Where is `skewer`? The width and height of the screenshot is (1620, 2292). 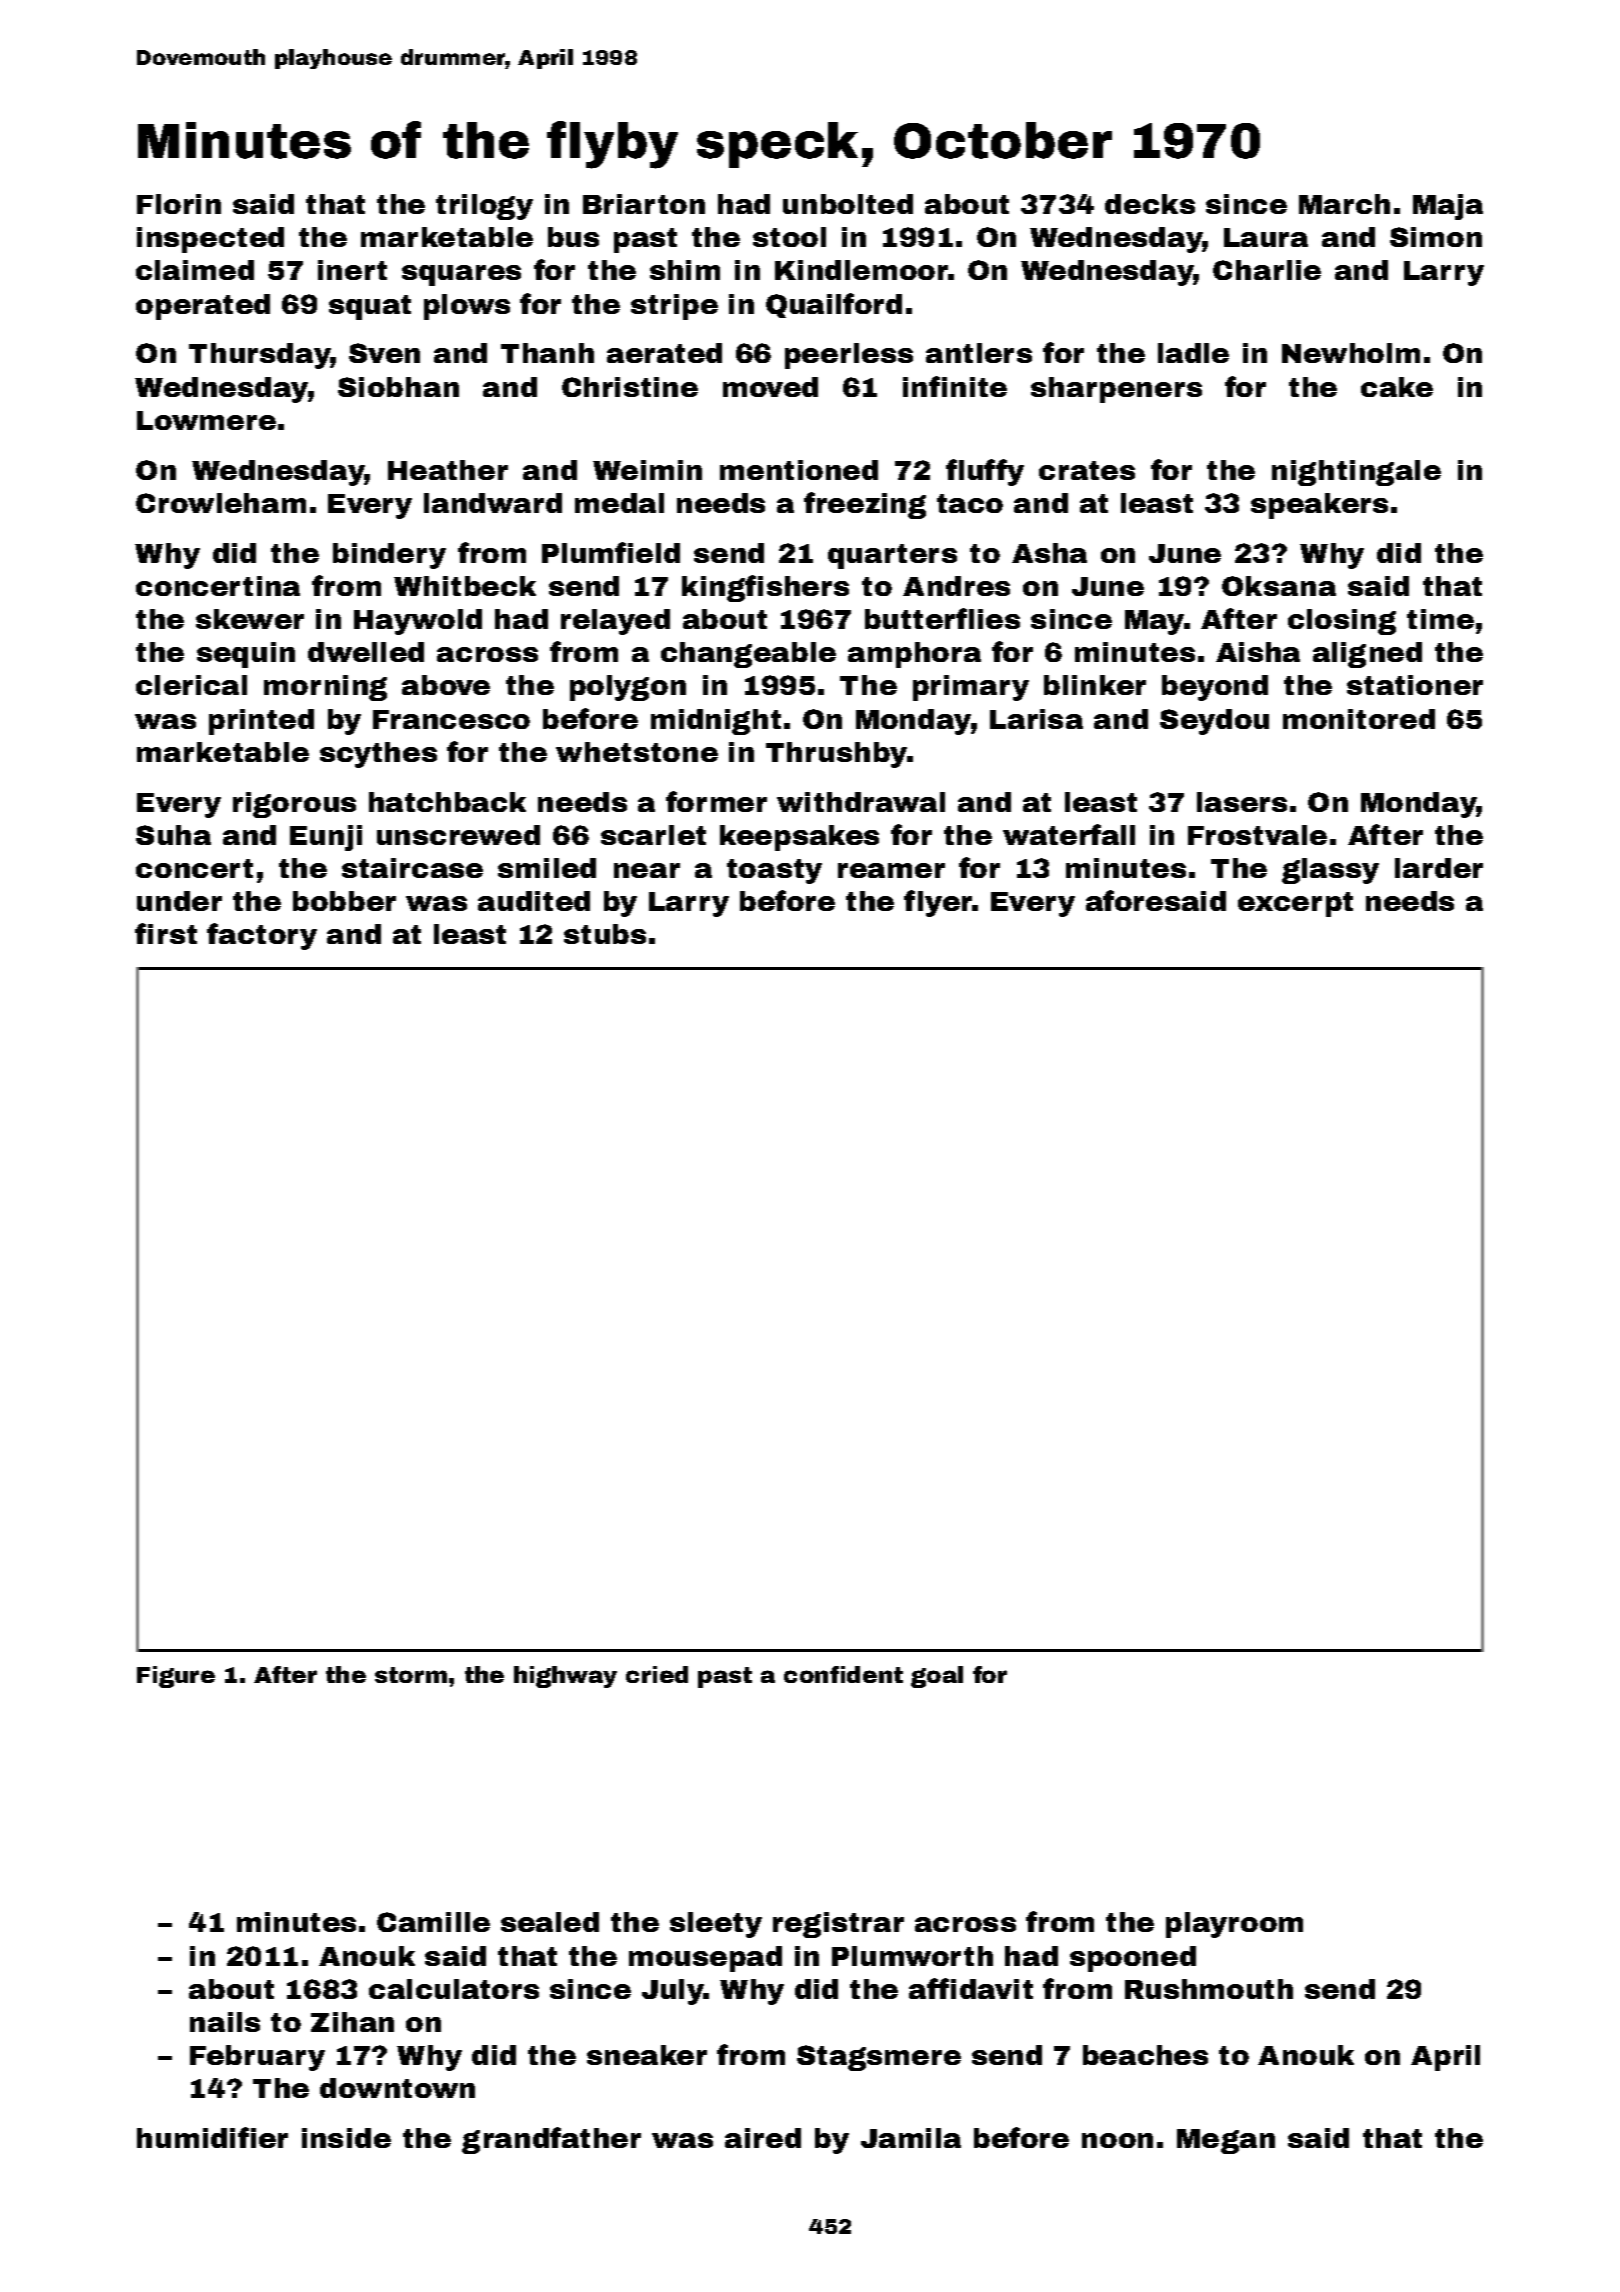 skewer is located at coordinates (250, 619).
